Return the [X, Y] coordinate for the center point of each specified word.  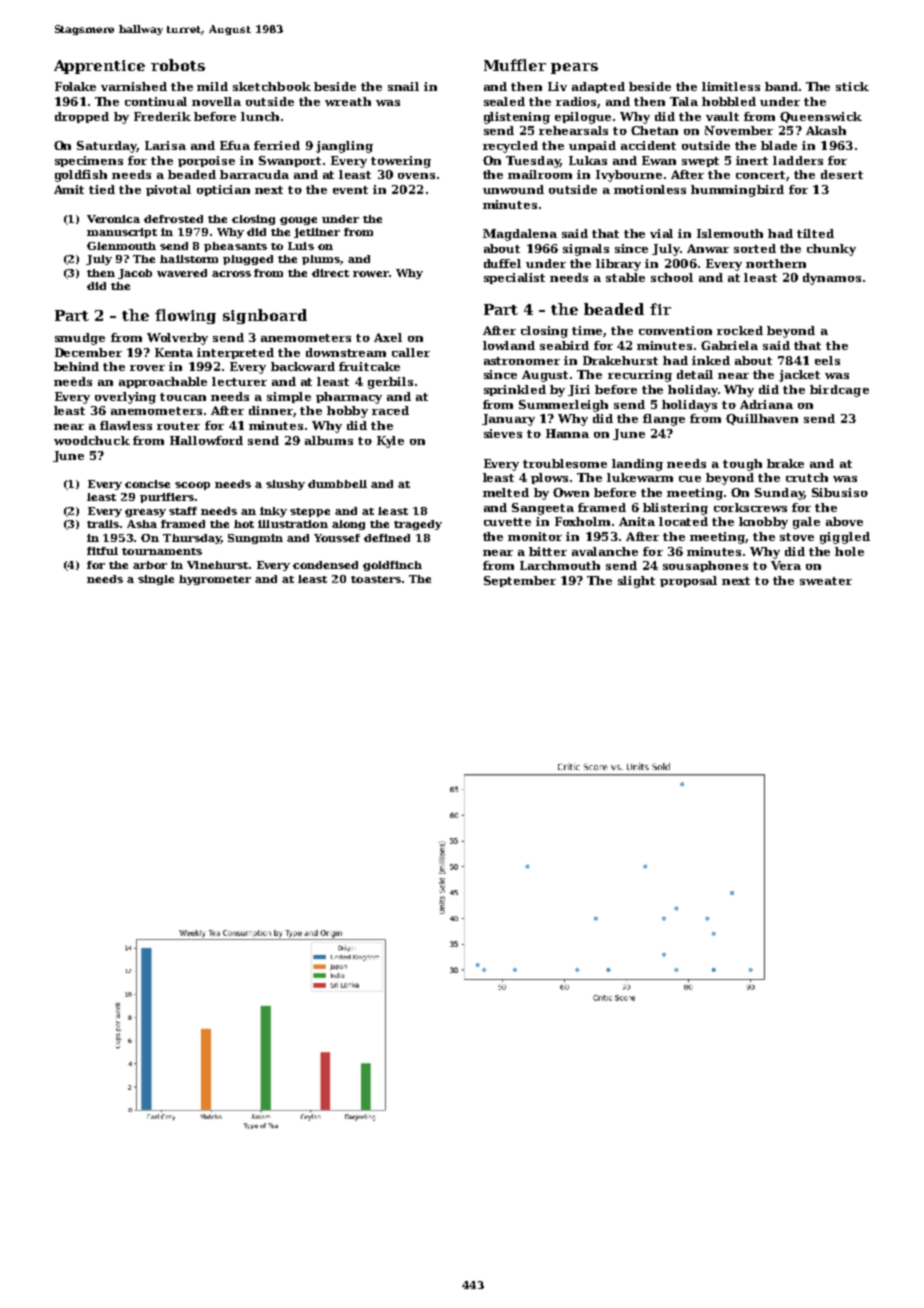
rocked [740, 330]
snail [403, 86]
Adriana [766, 404]
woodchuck [92, 440]
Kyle [390, 442]
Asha [142, 524]
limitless [731, 86]
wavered [182, 273]
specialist [514, 278]
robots [178, 65]
